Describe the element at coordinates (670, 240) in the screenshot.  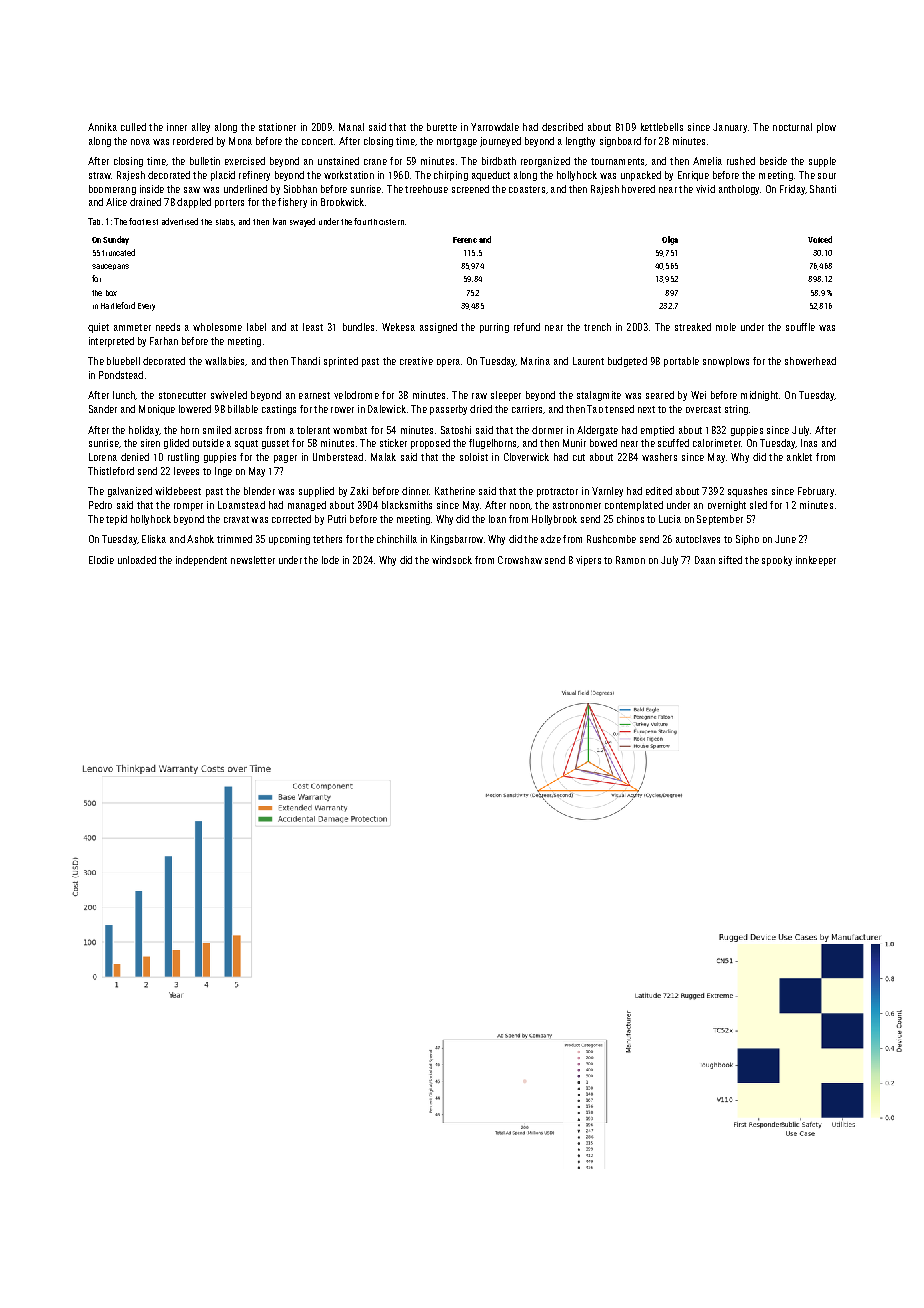
I see `Olga` at that location.
